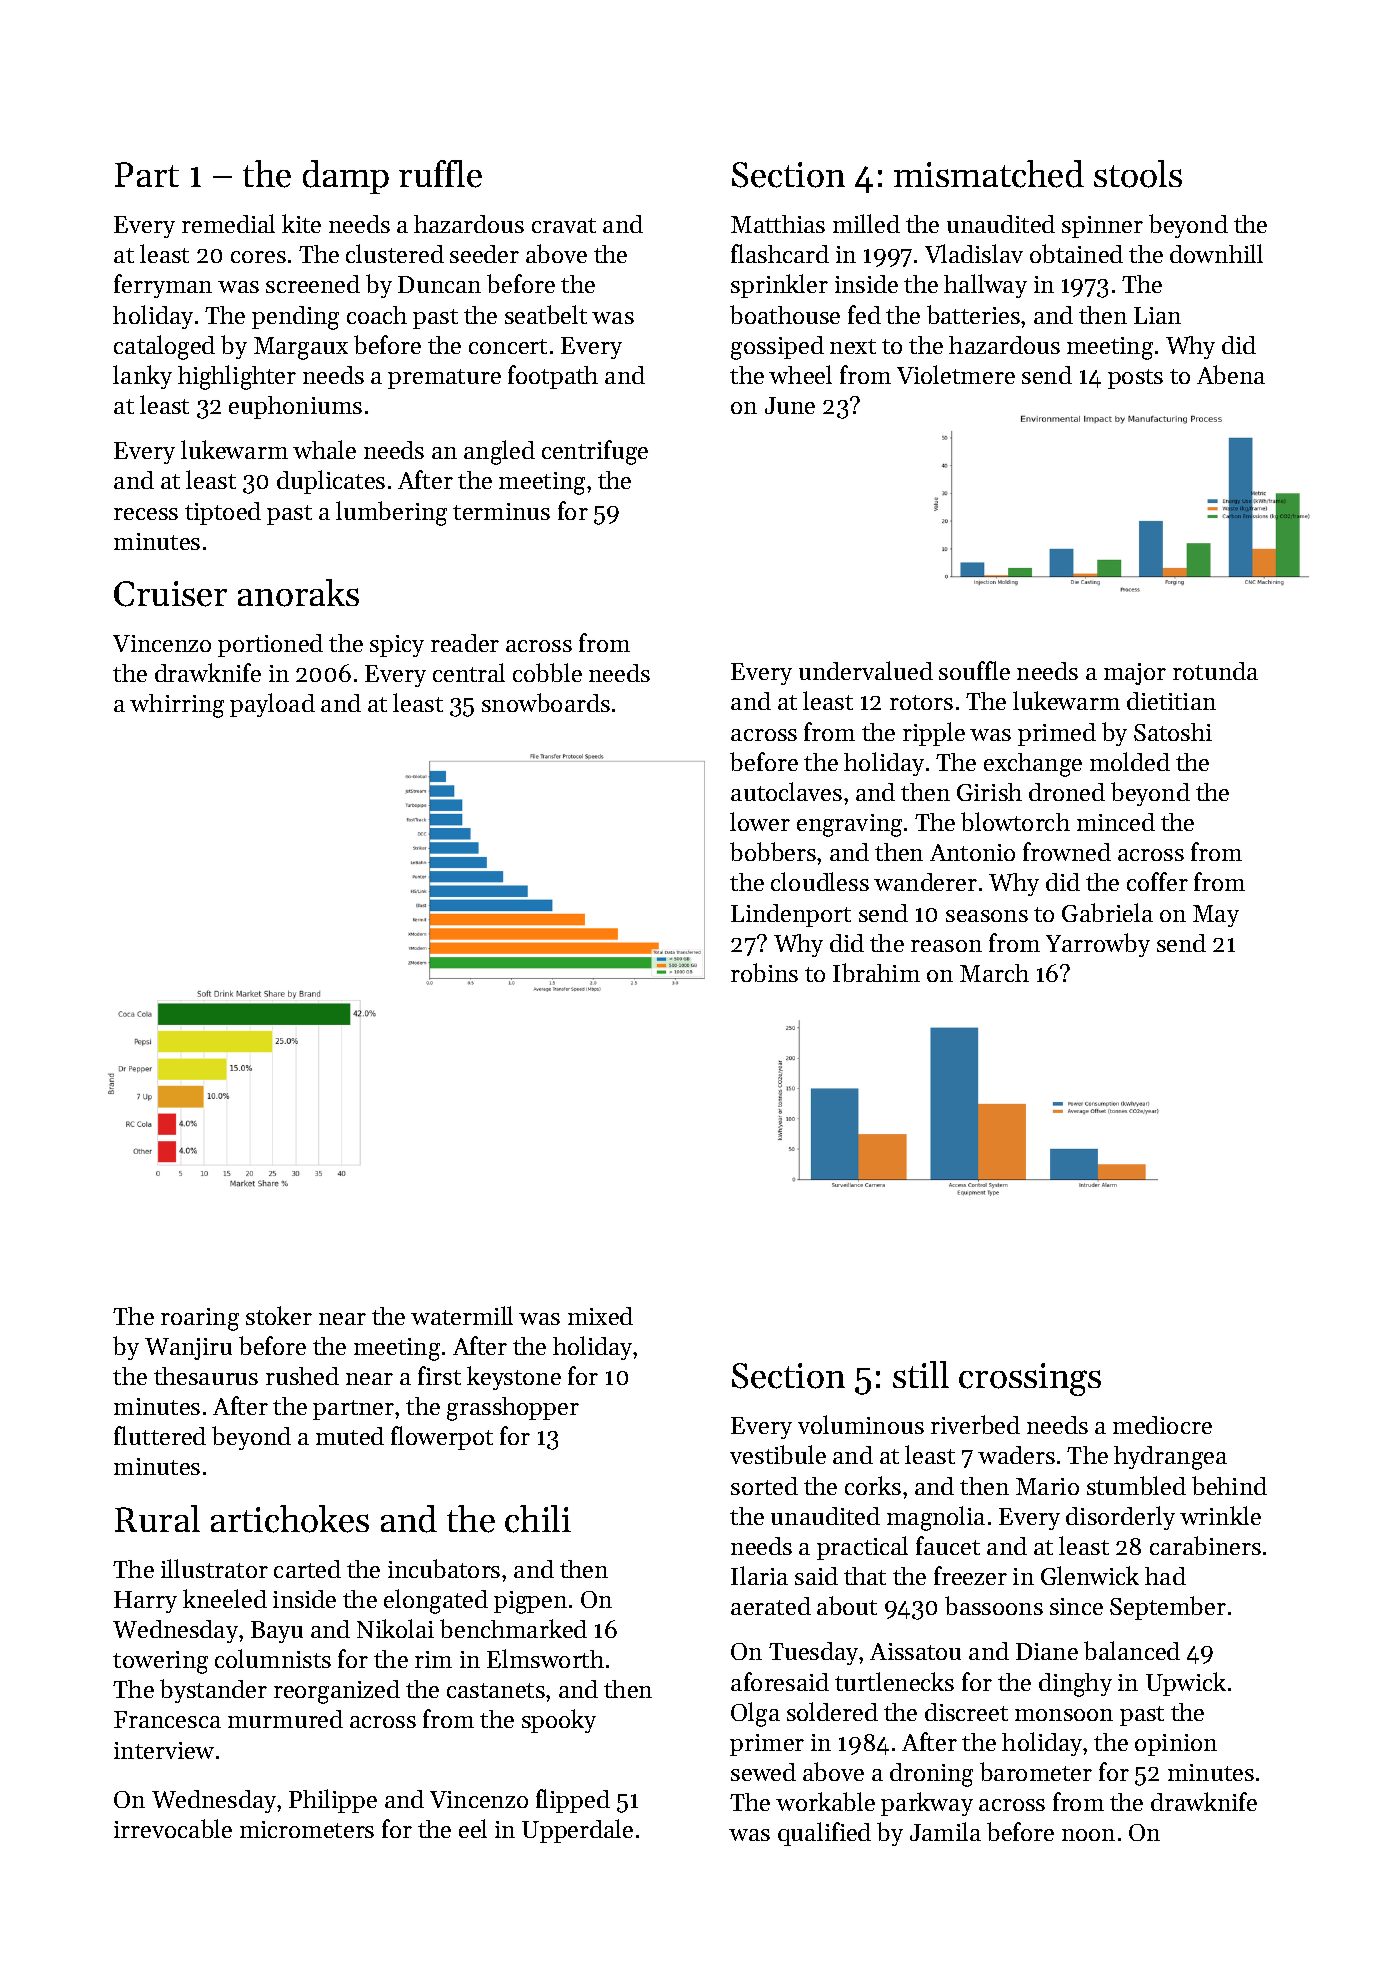  What do you see at coordinates (1162, 1425) in the screenshot?
I see `mediocre` at bounding box center [1162, 1425].
